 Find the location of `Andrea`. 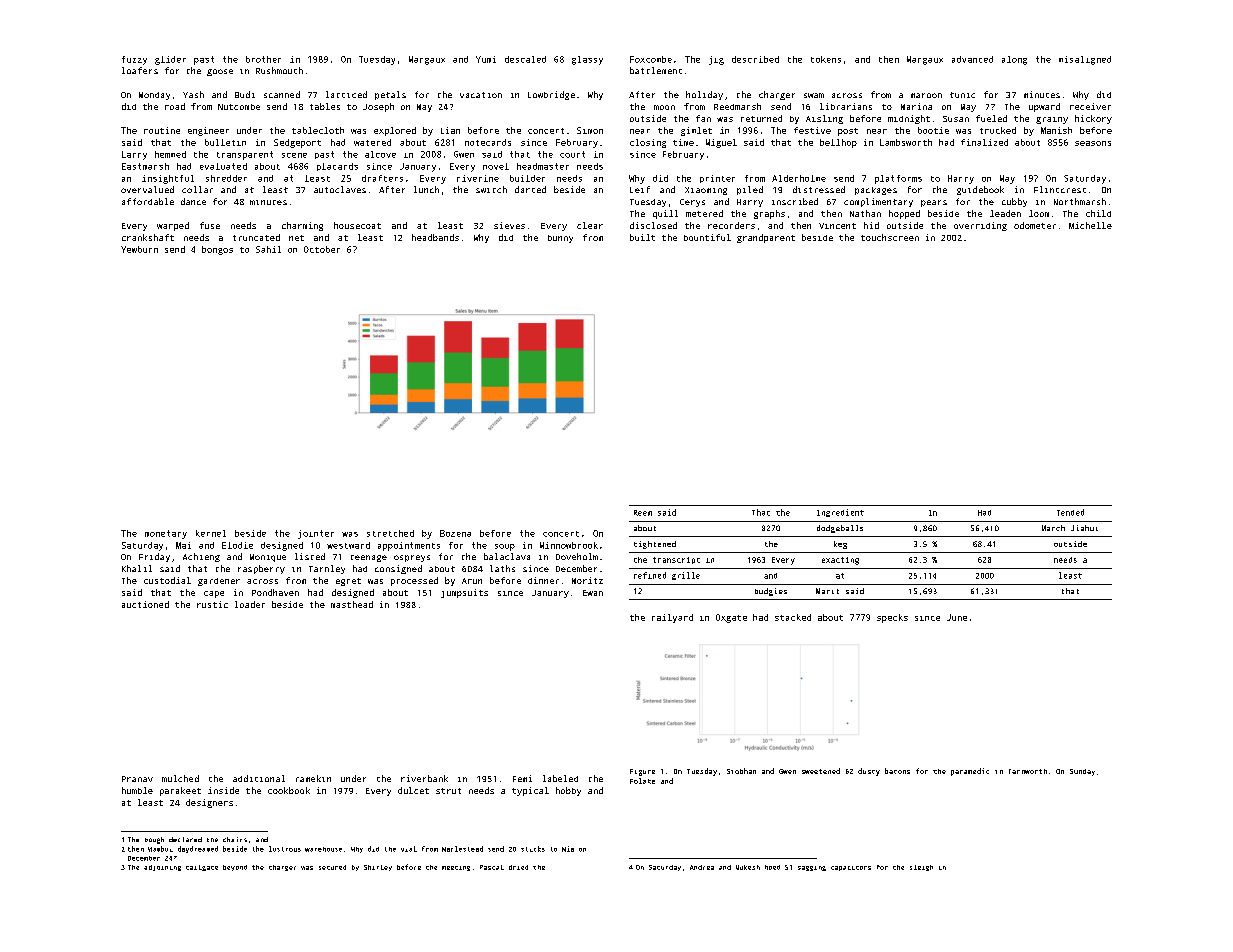

Andrea is located at coordinates (702, 867).
